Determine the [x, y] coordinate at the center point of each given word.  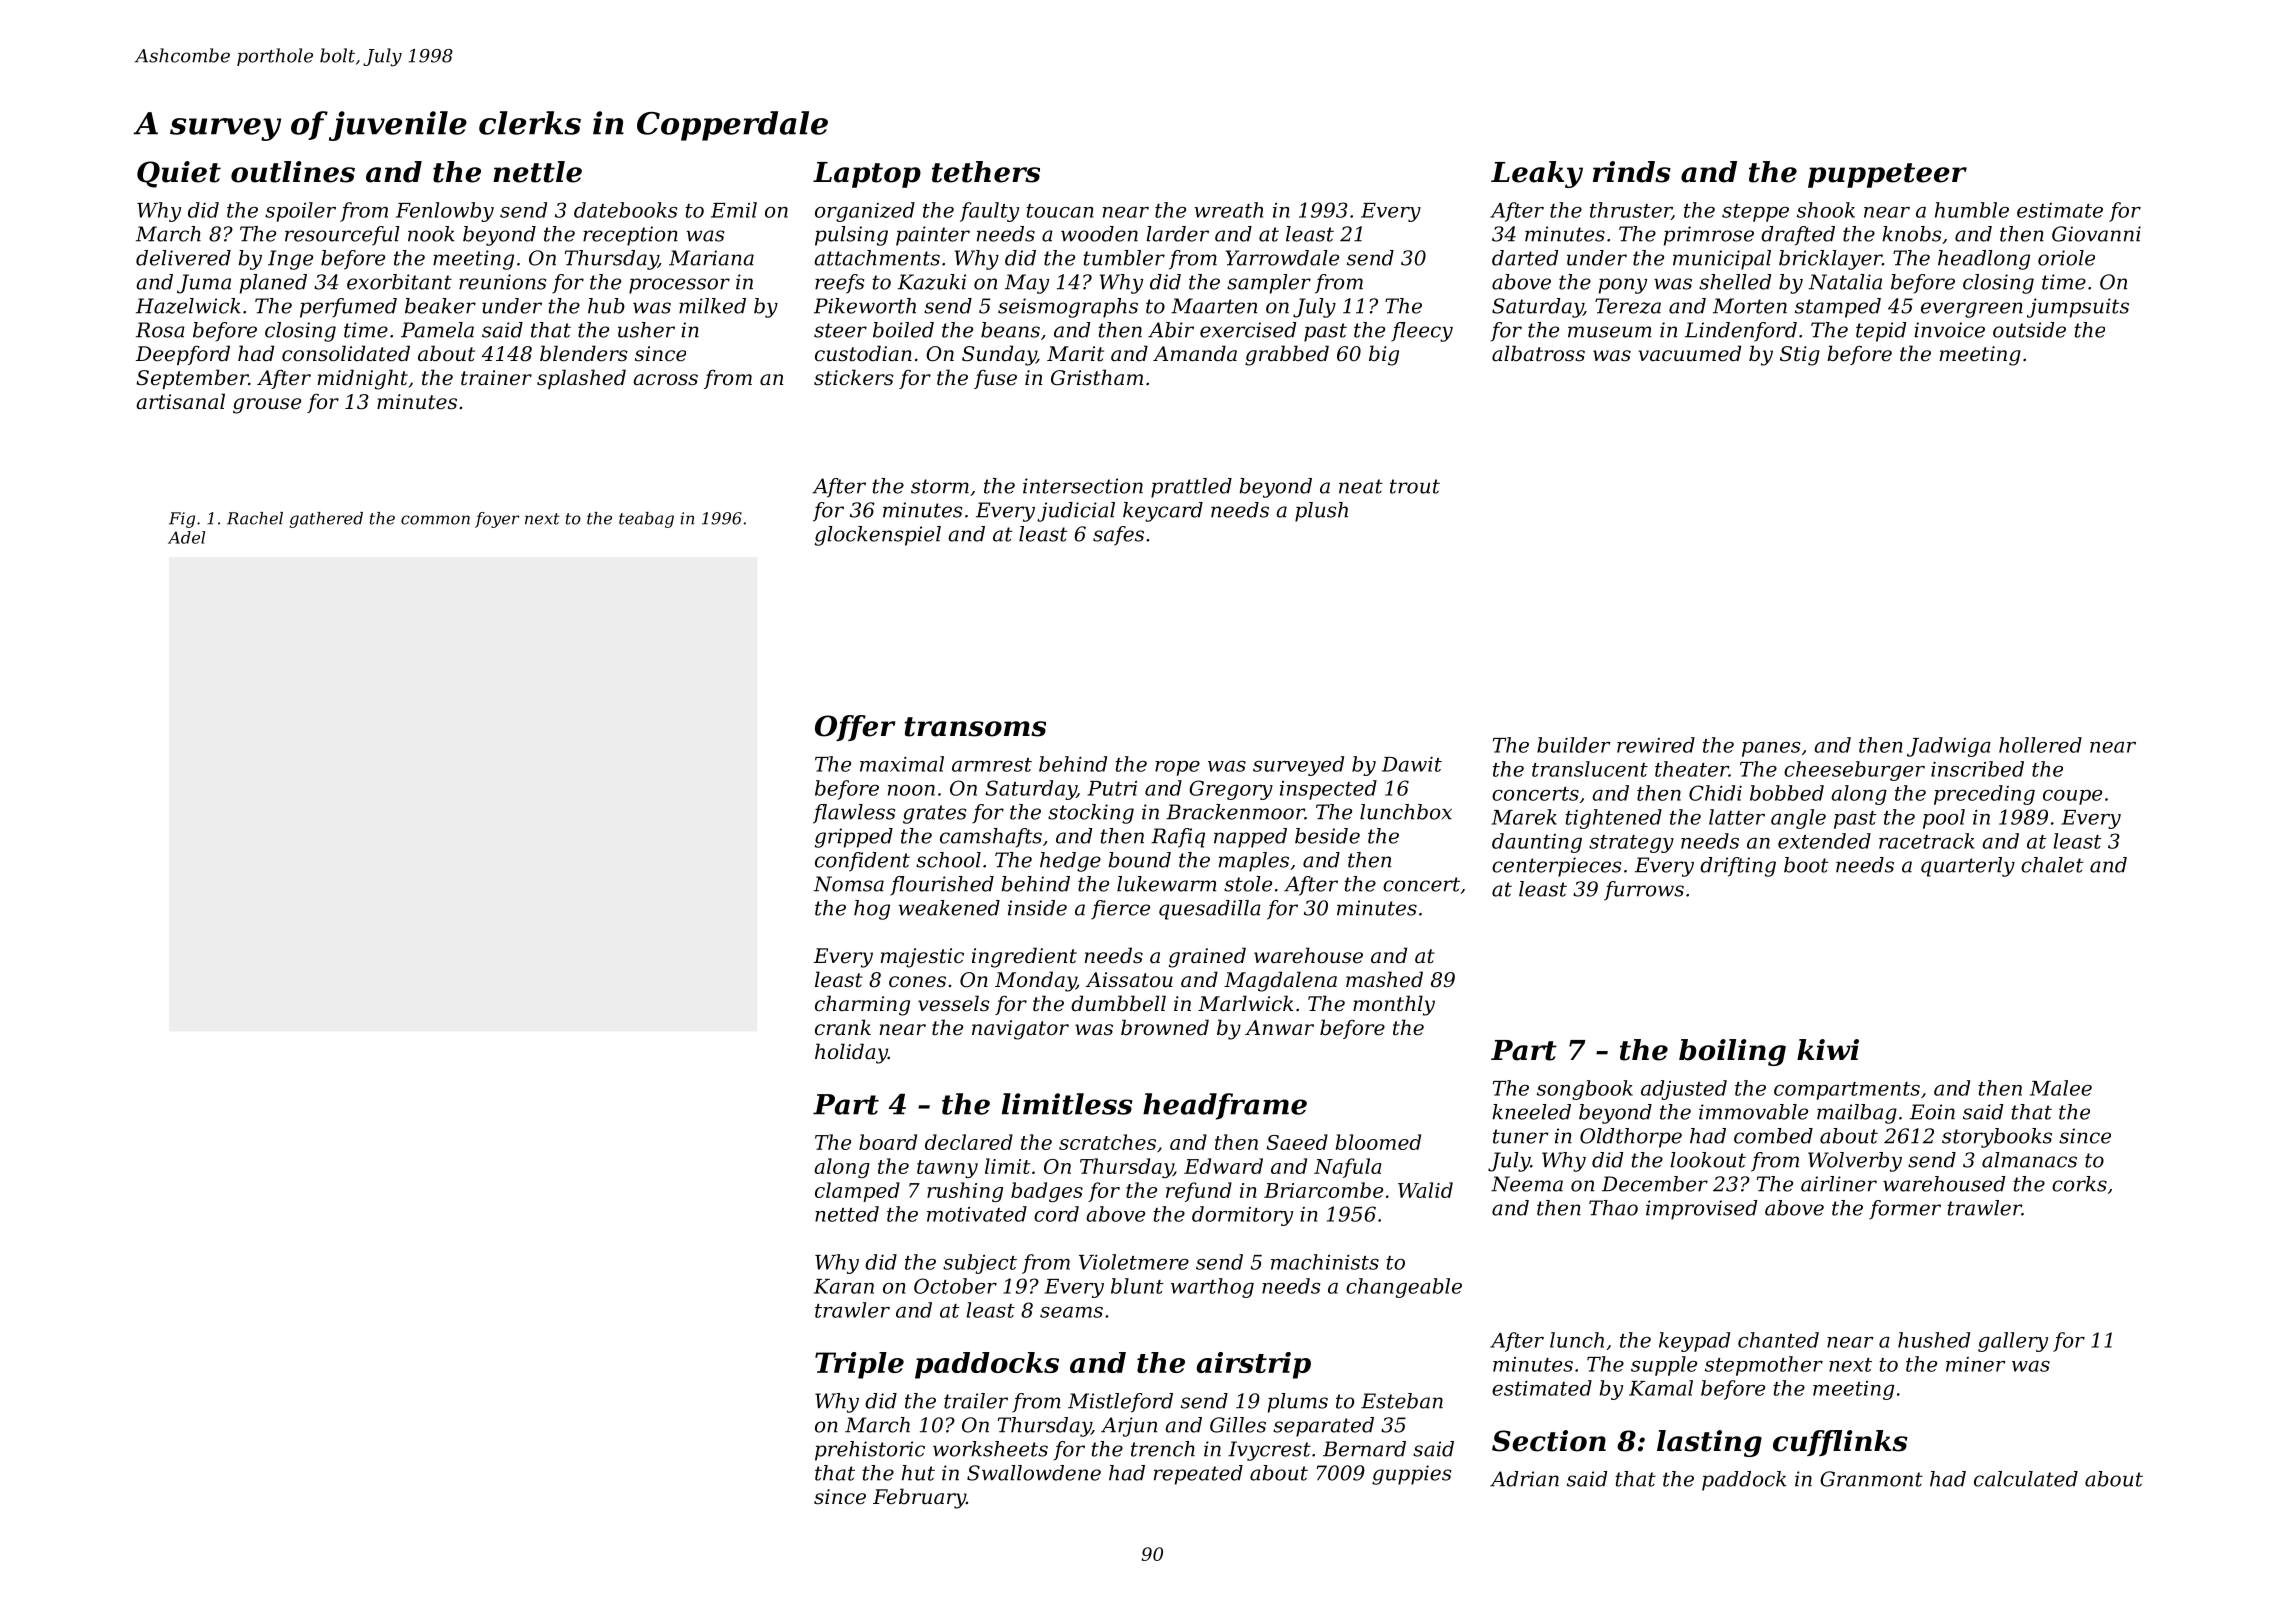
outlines [293, 172]
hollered [2040, 745]
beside [1327, 836]
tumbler [1124, 258]
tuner [1520, 1136]
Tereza [1628, 306]
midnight [363, 379]
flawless [854, 814]
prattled [1191, 488]
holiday [851, 1053]
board [888, 1142]
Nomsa [849, 884]
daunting [1537, 843]
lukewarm [1167, 884]
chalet [2052, 865]
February [919, 1498]
